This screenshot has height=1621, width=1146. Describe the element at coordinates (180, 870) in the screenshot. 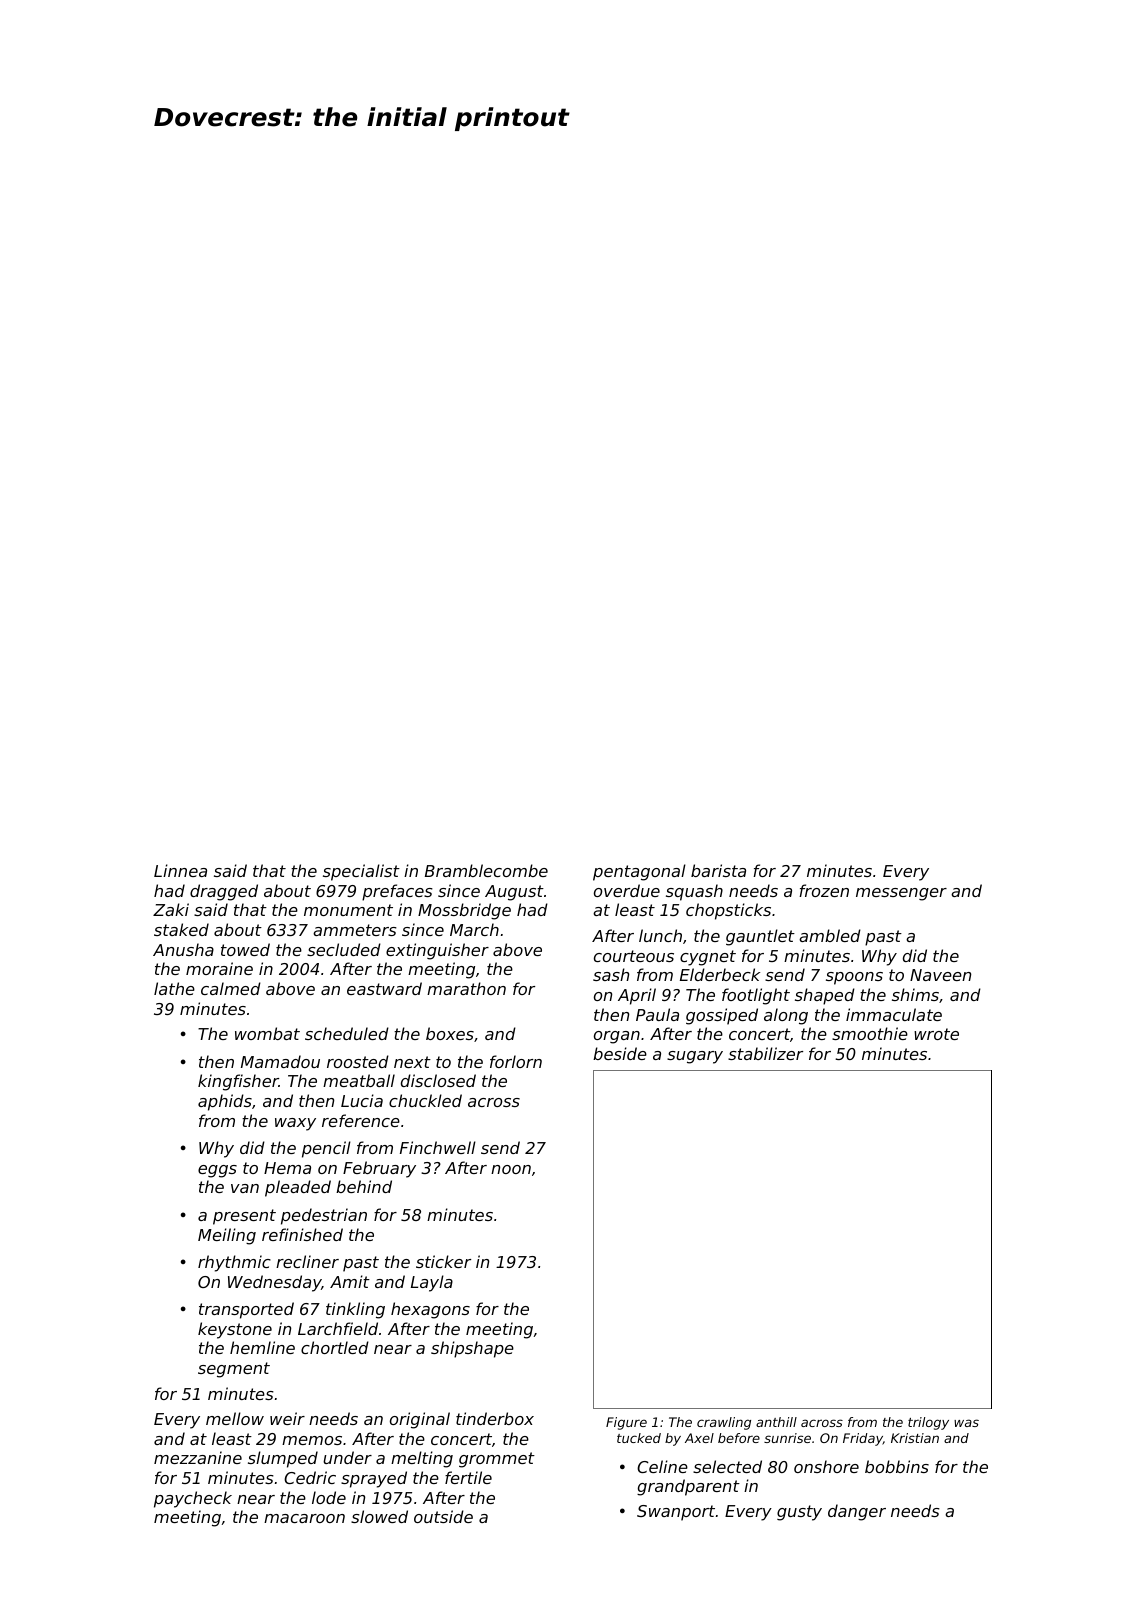

I see `Linnea` at that location.
